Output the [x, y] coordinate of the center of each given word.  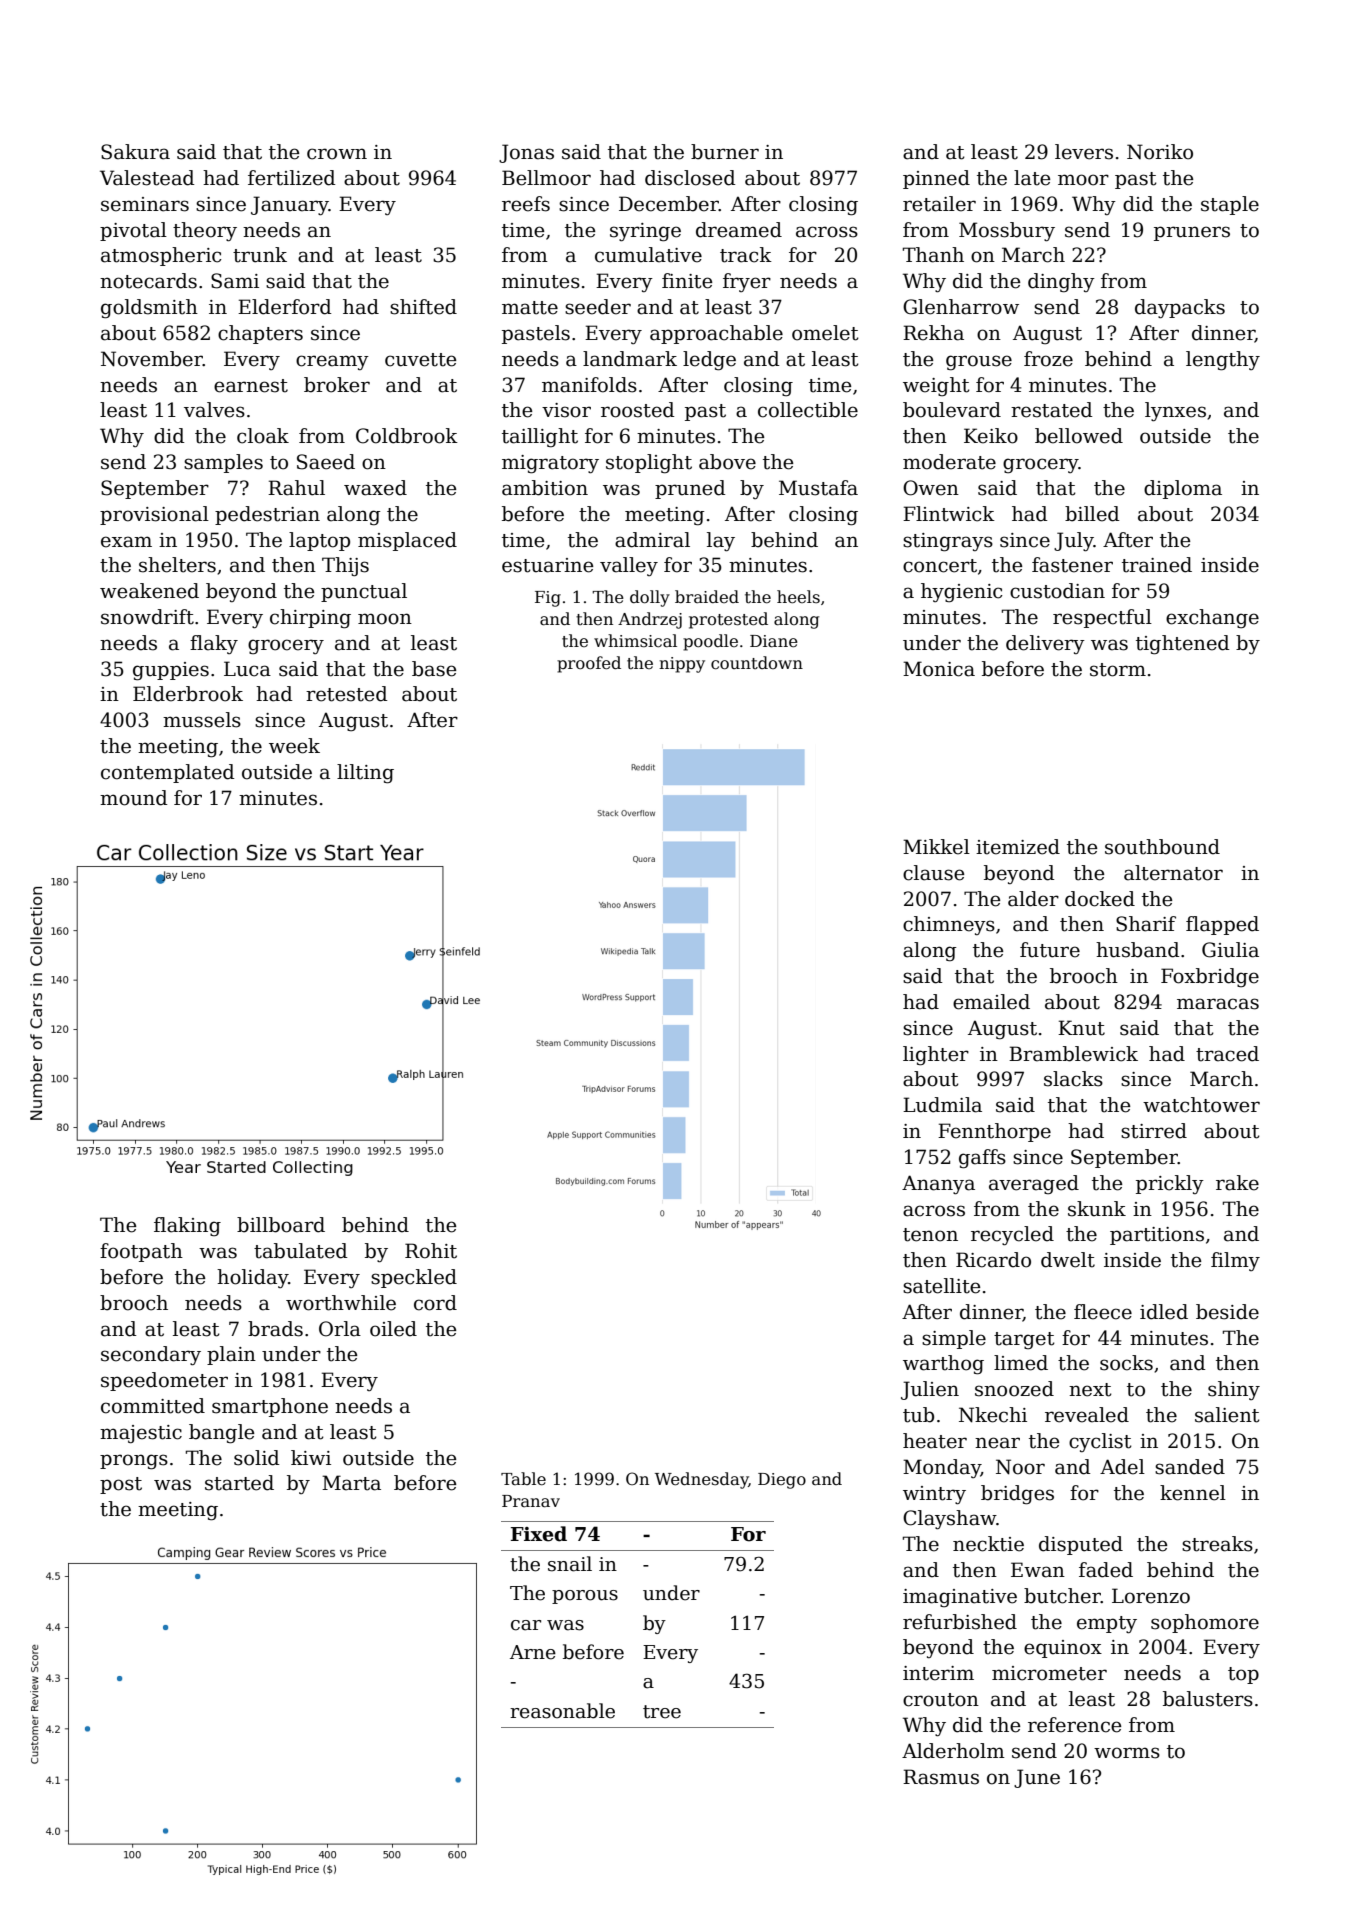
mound [134, 798]
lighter [936, 1056]
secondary [151, 1356]
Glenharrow [961, 307]
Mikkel [936, 847]
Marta [351, 1483]
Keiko [991, 436]
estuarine [547, 565]
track [746, 255]
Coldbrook [407, 436]
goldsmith [149, 309]
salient [1227, 1415]
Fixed [539, 1534]
